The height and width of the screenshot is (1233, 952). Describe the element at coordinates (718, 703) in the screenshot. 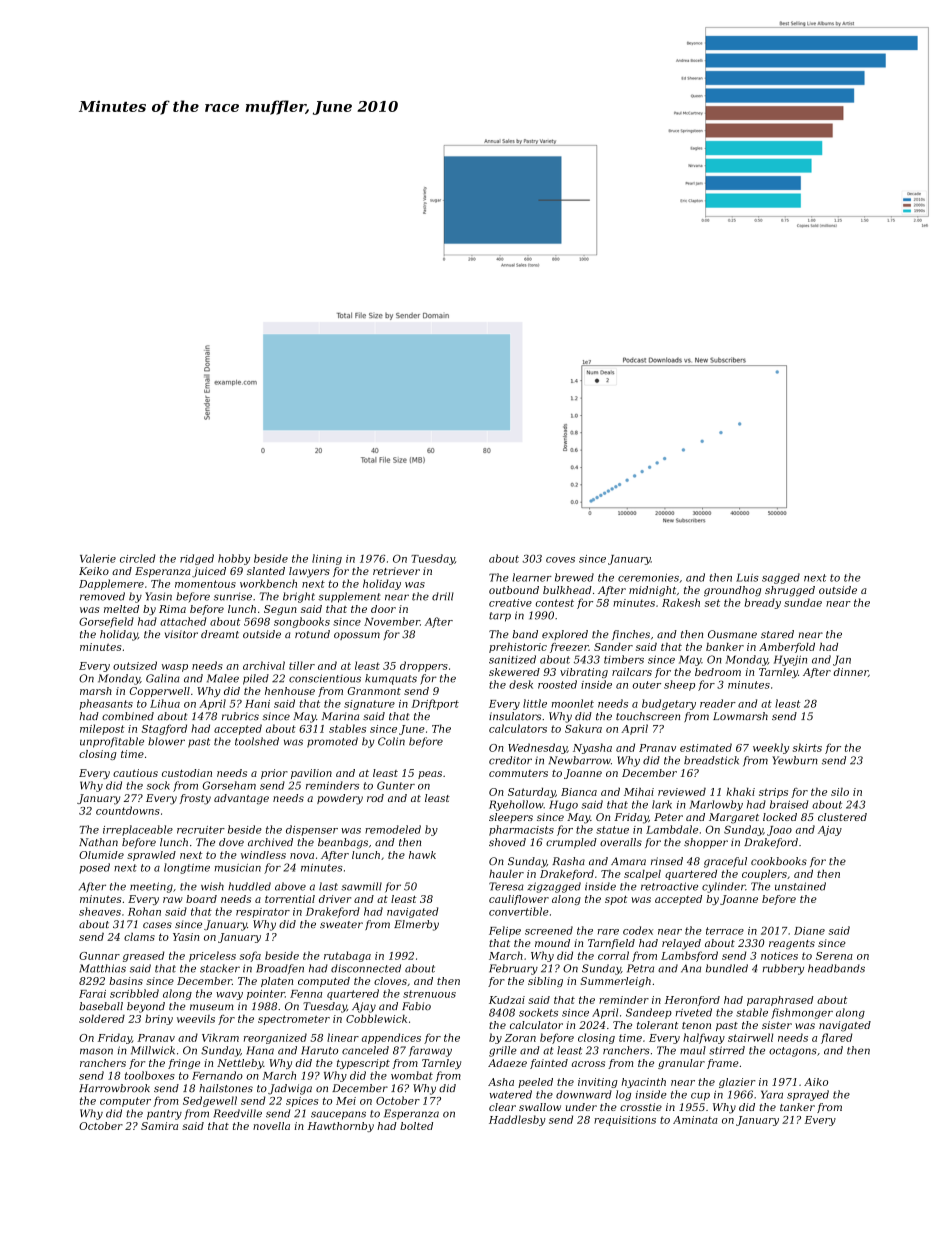

I see `reader` at that location.
